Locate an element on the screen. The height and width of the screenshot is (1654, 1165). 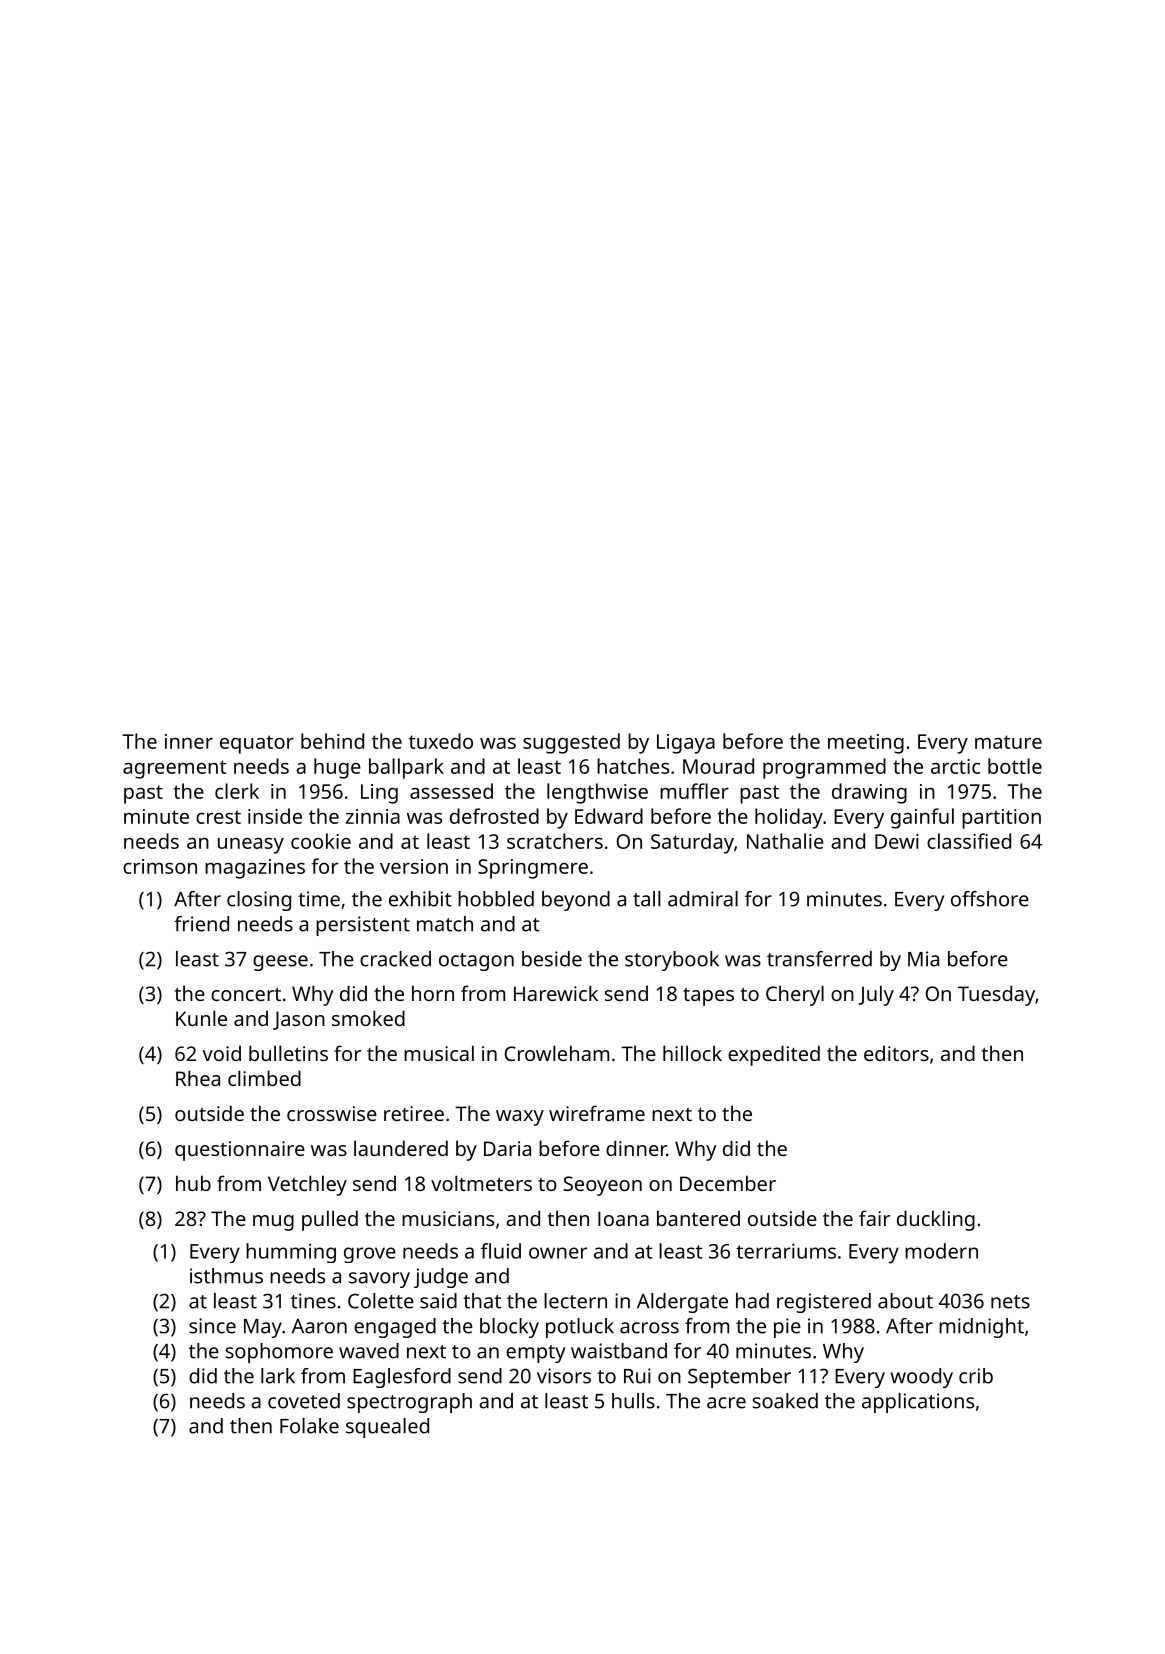
persistent is located at coordinates (363, 926).
